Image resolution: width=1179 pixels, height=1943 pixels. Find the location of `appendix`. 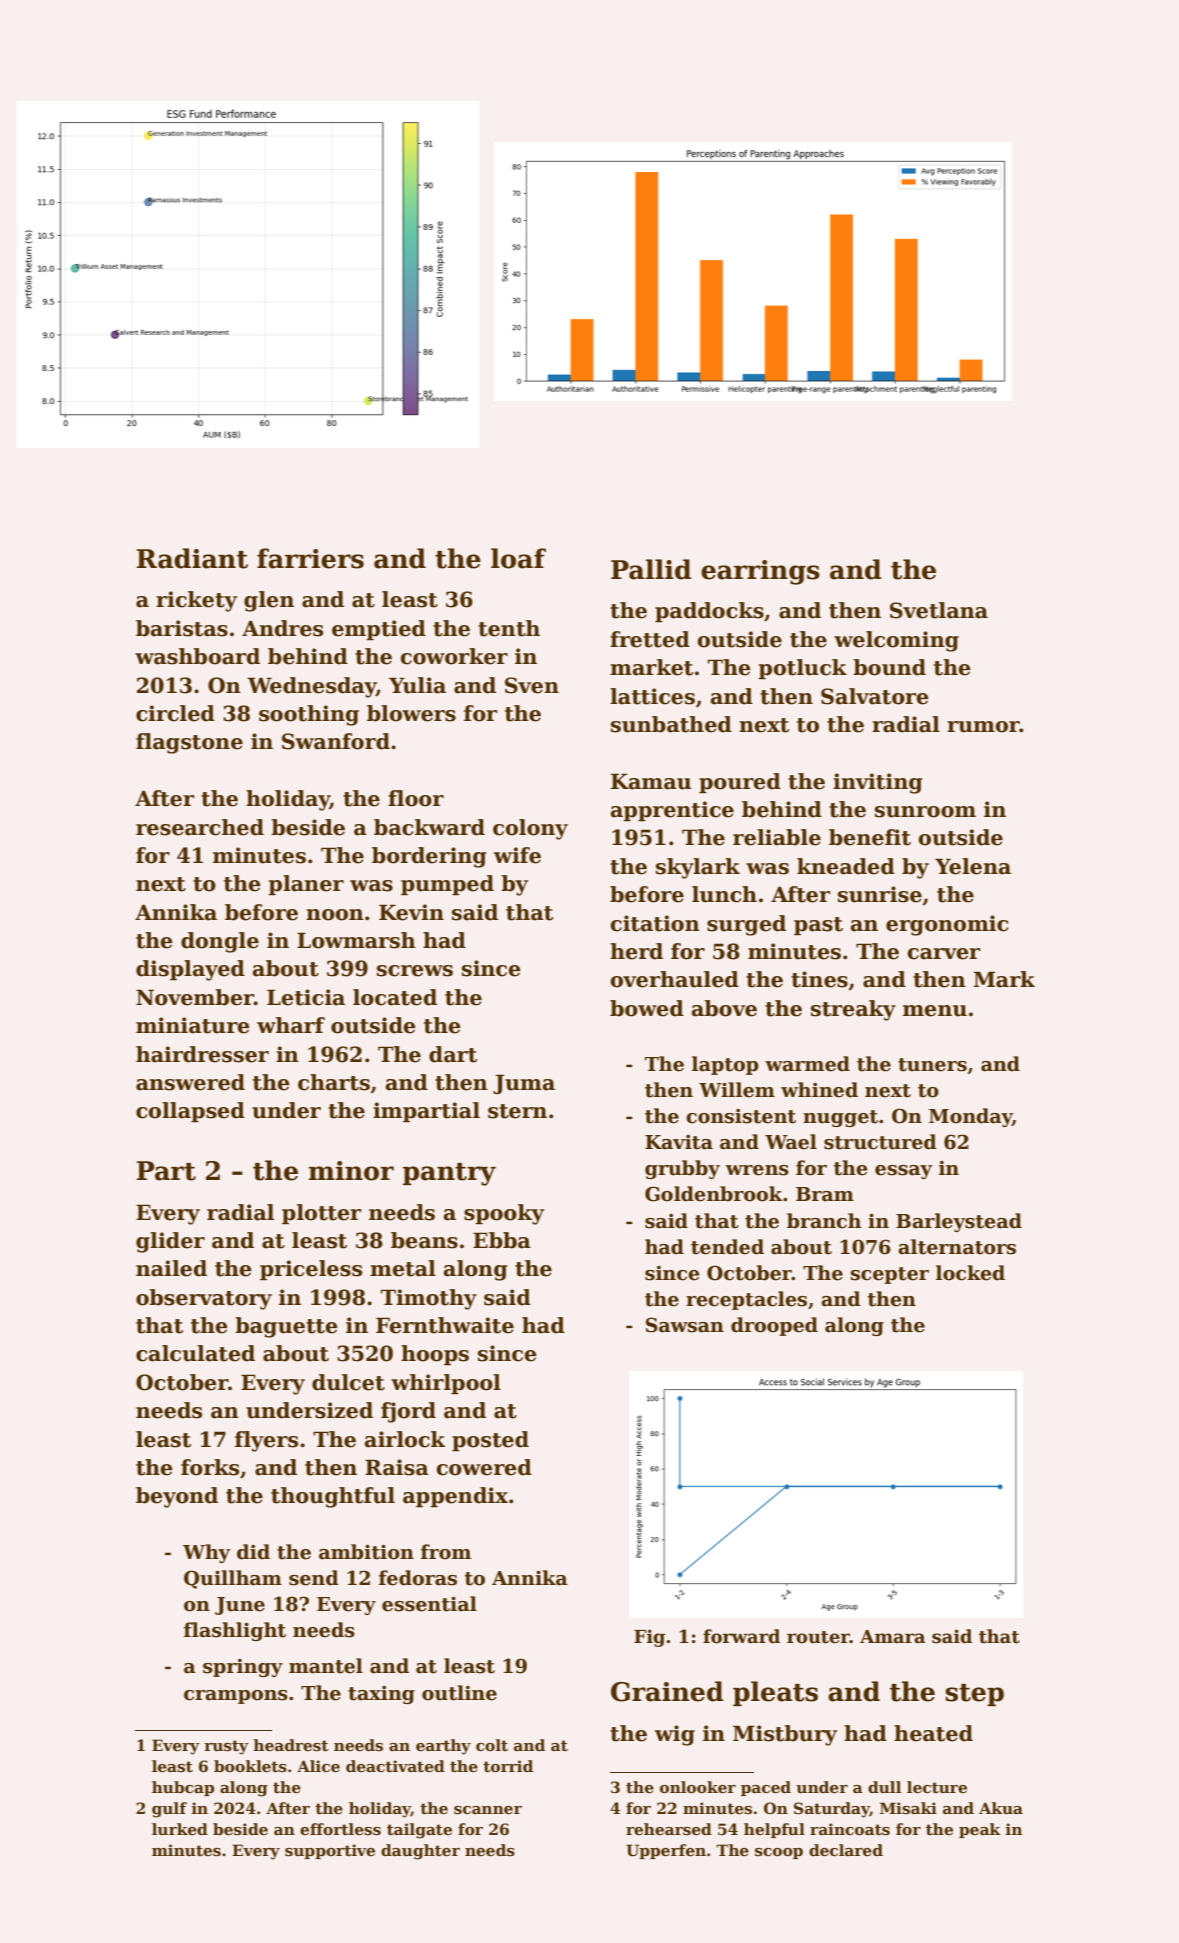

appendix is located at coordinates (455, 1497).
